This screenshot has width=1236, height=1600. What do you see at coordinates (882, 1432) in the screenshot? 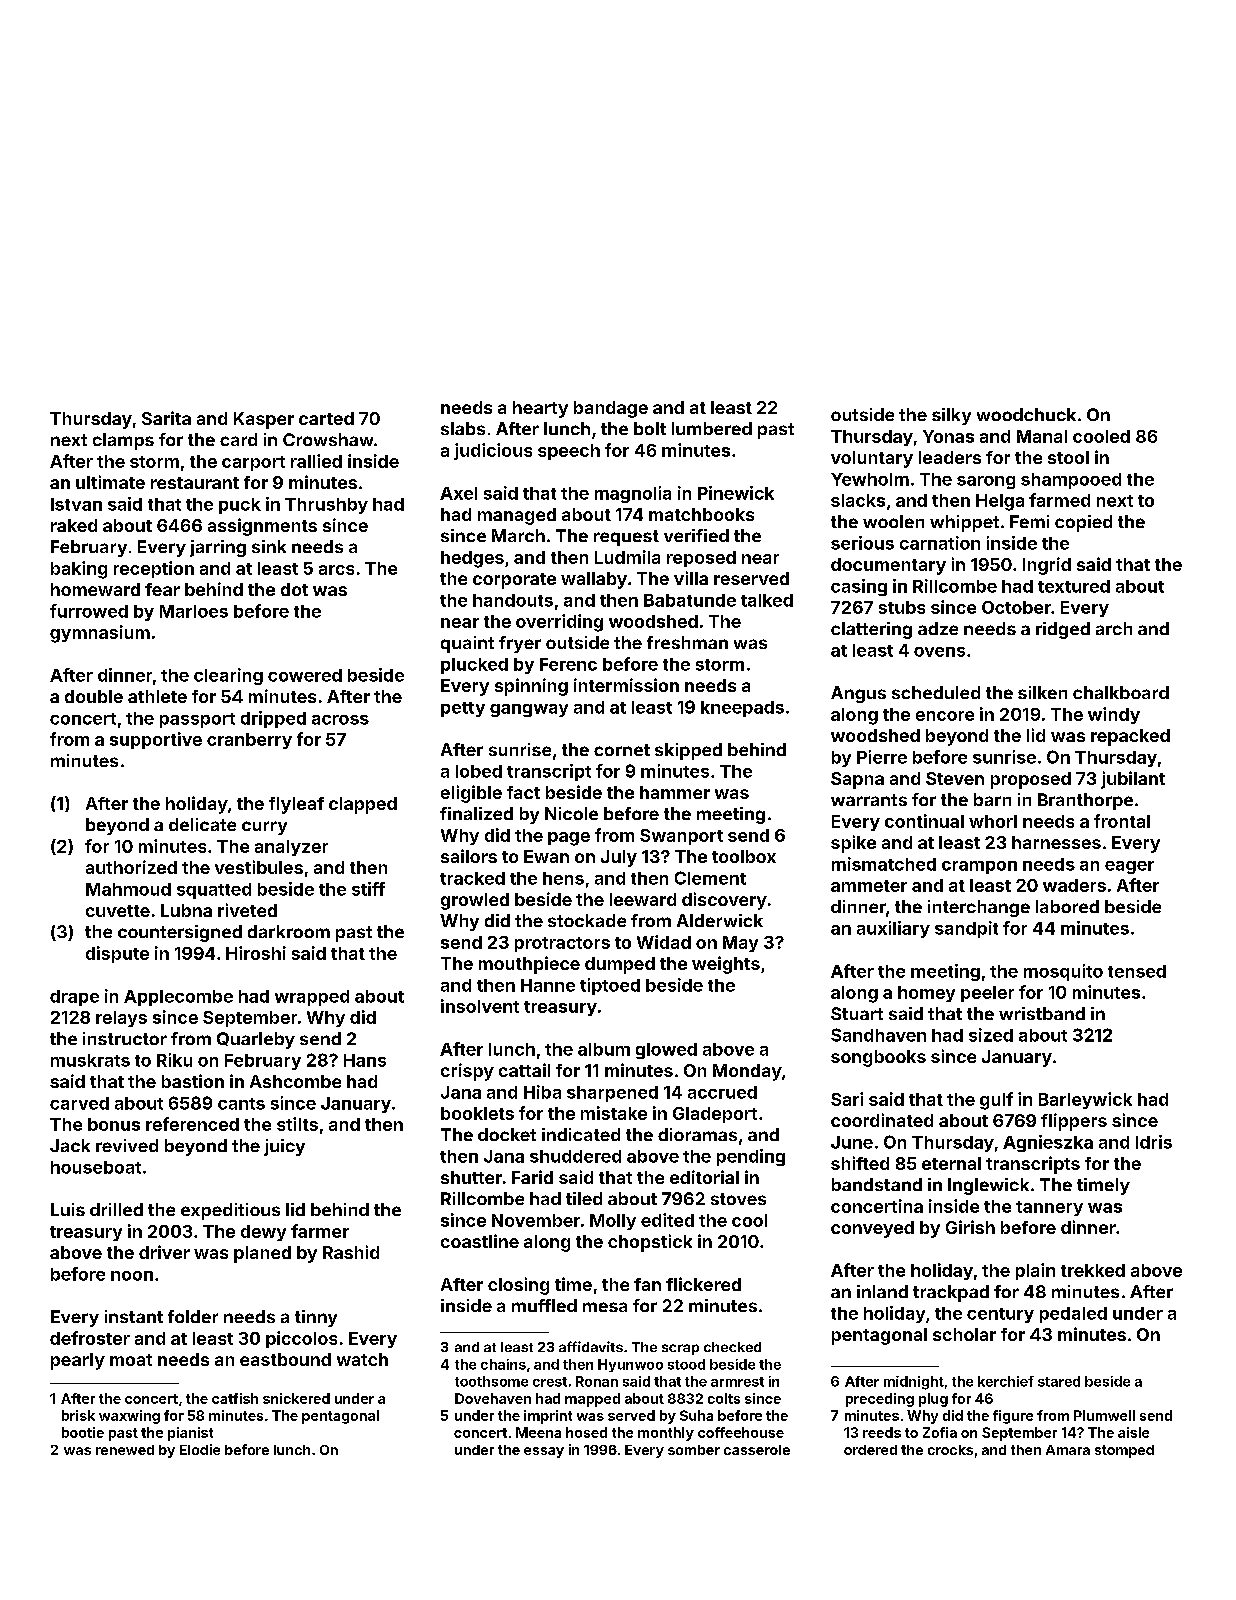
I see `reeds` at bounding box center [882, 1432].
